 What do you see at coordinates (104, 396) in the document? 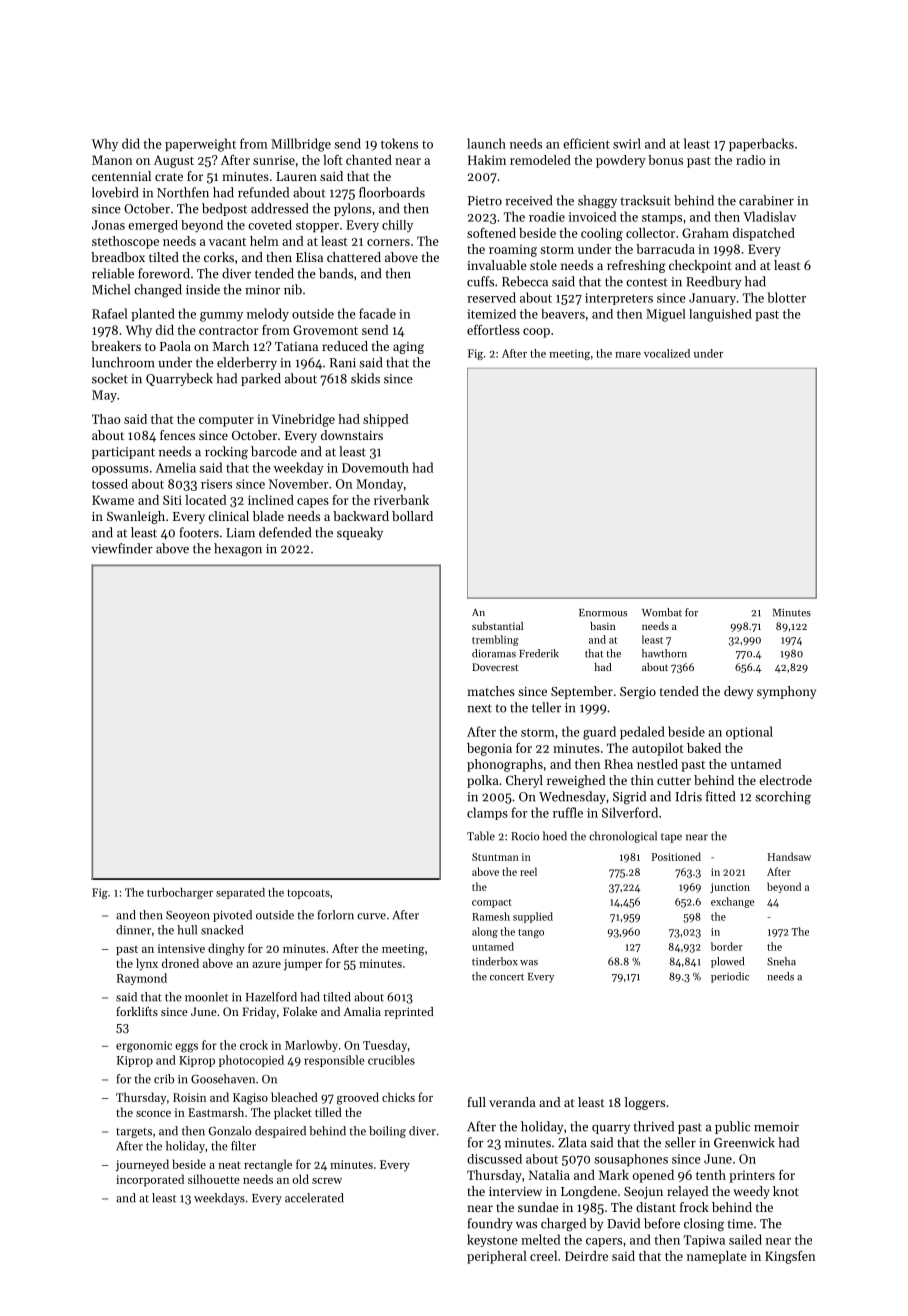
I see `May` at bounding box center [104, 396].
